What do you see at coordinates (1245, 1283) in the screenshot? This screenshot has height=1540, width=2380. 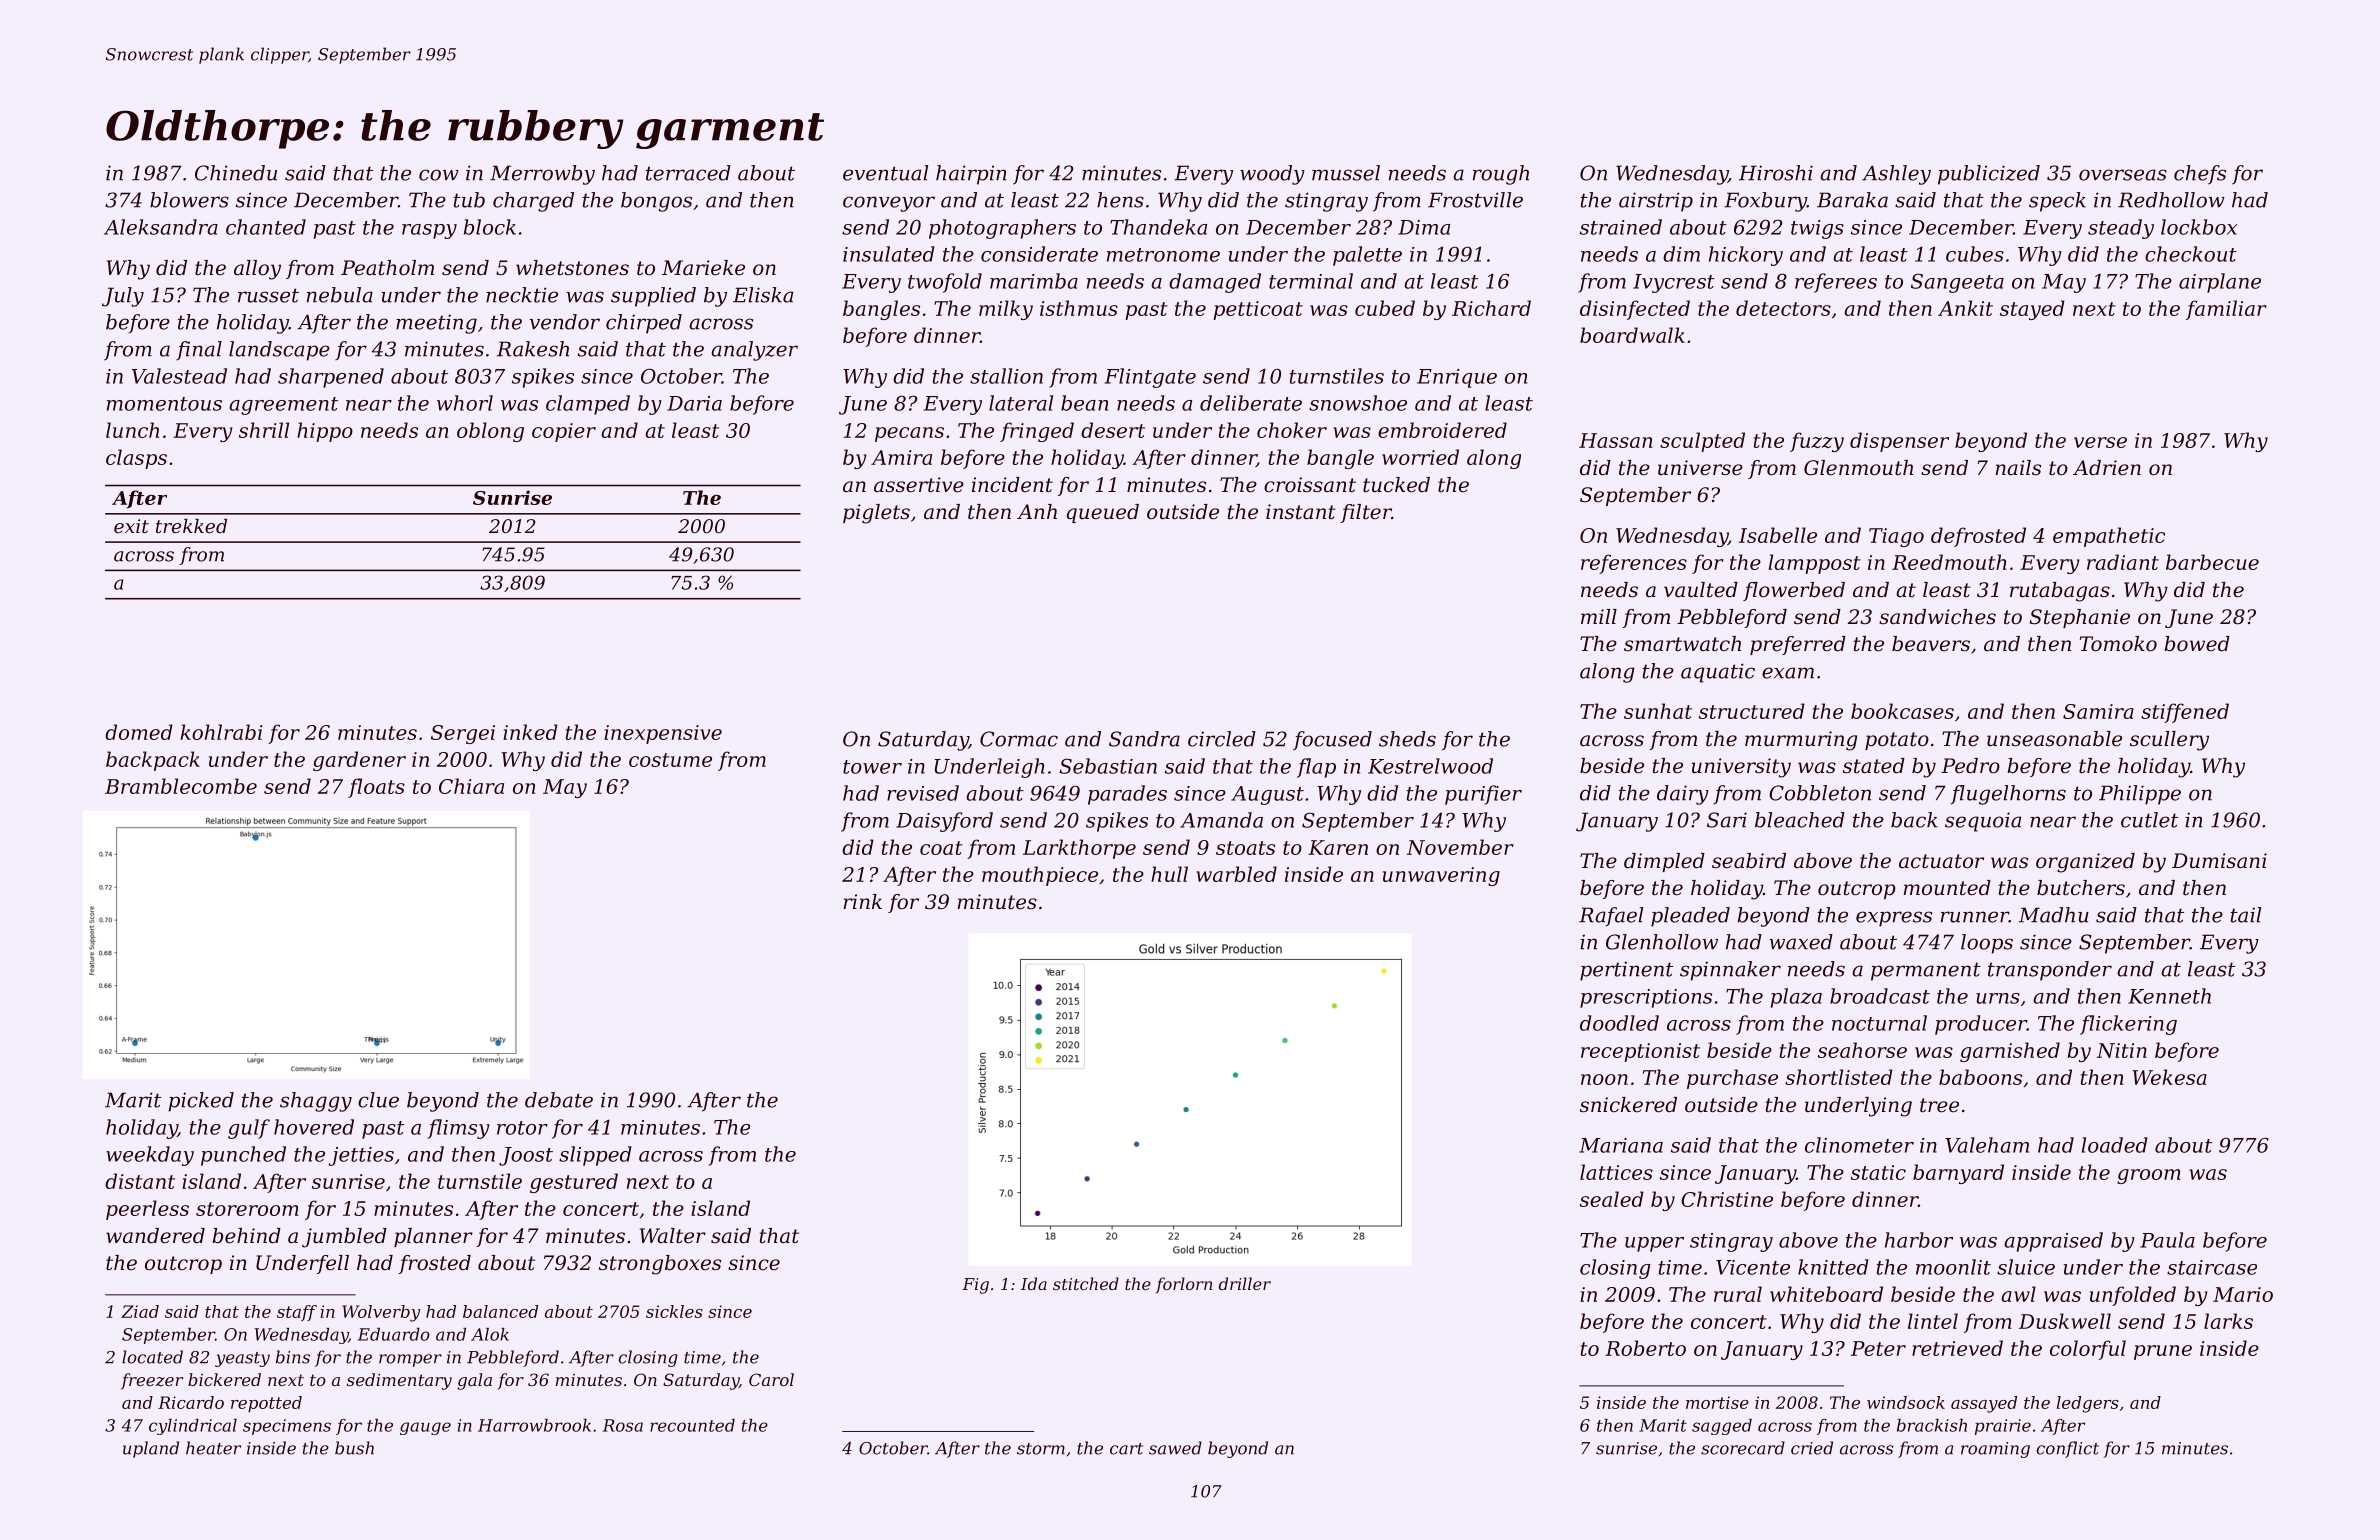 I see `driller` at bounding box center [1245, 1283].
